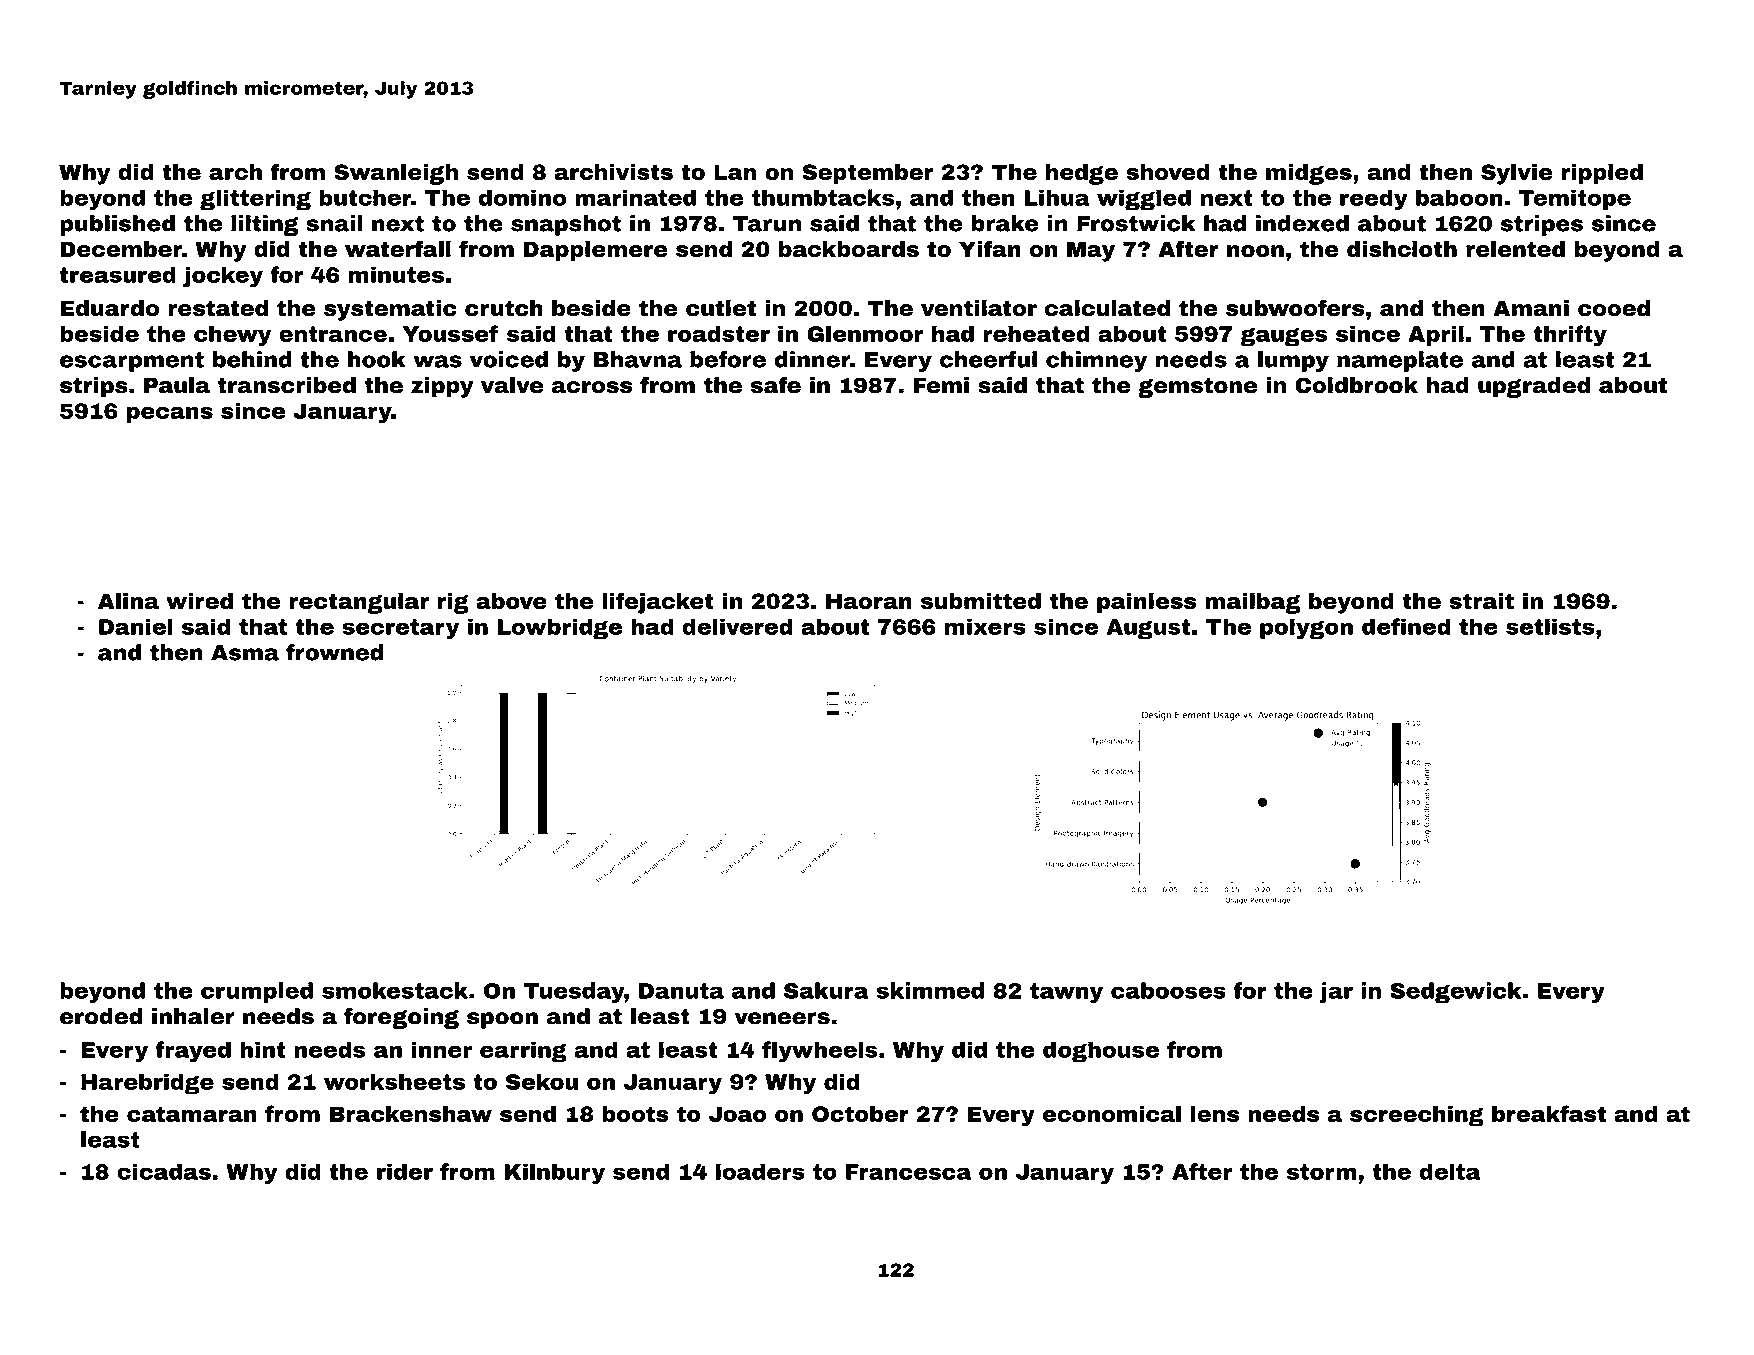 Image resolution: width=1754 pixels, height=1355 pixels. What do you see at coordinates (164, 1171) in the document?
I see `cicadas` at bounding box center [164, 1171].
